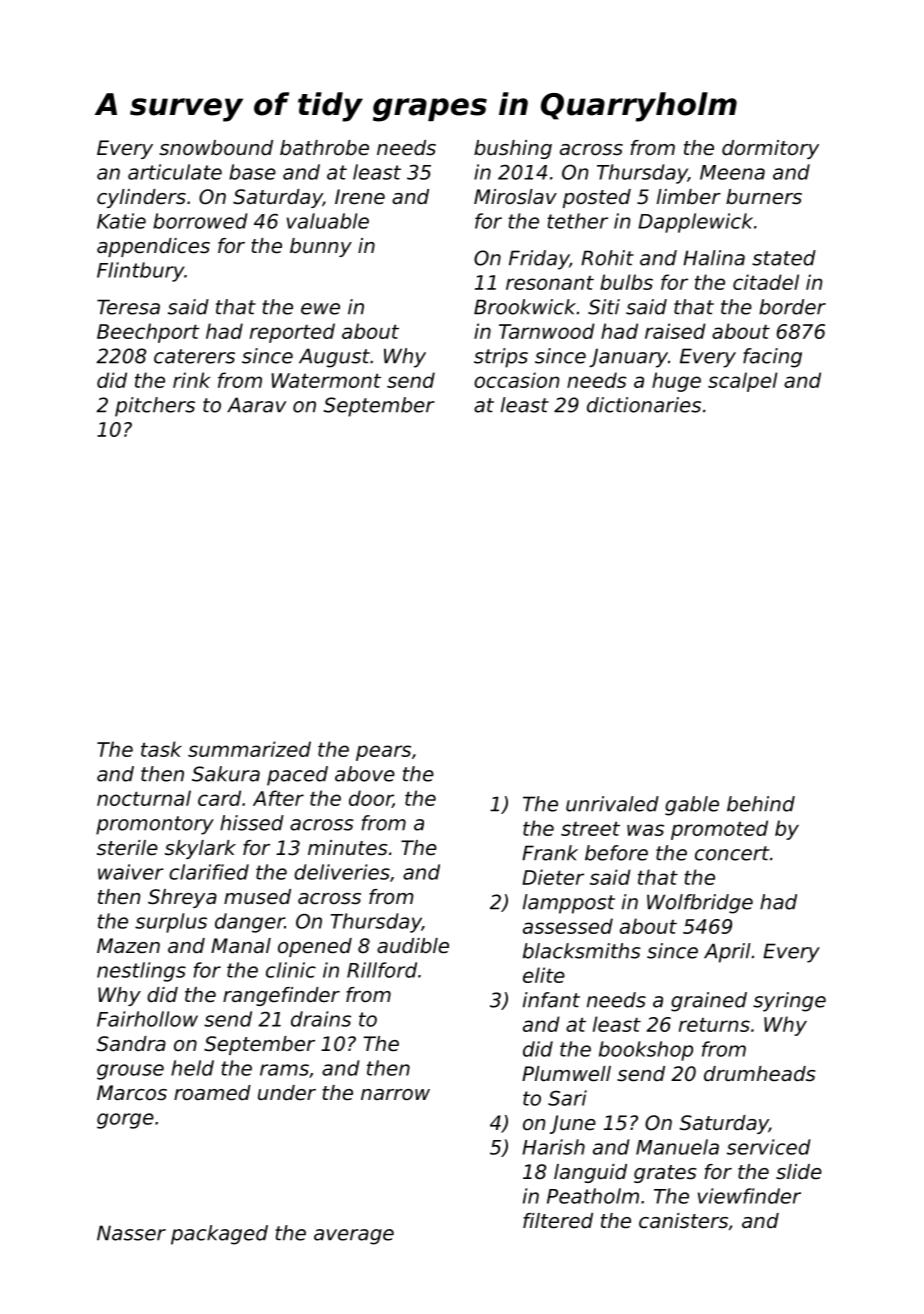  What do you see at coordinates (513, 149) in the document?
I see `bushing` at bounding box center [513, 149].
